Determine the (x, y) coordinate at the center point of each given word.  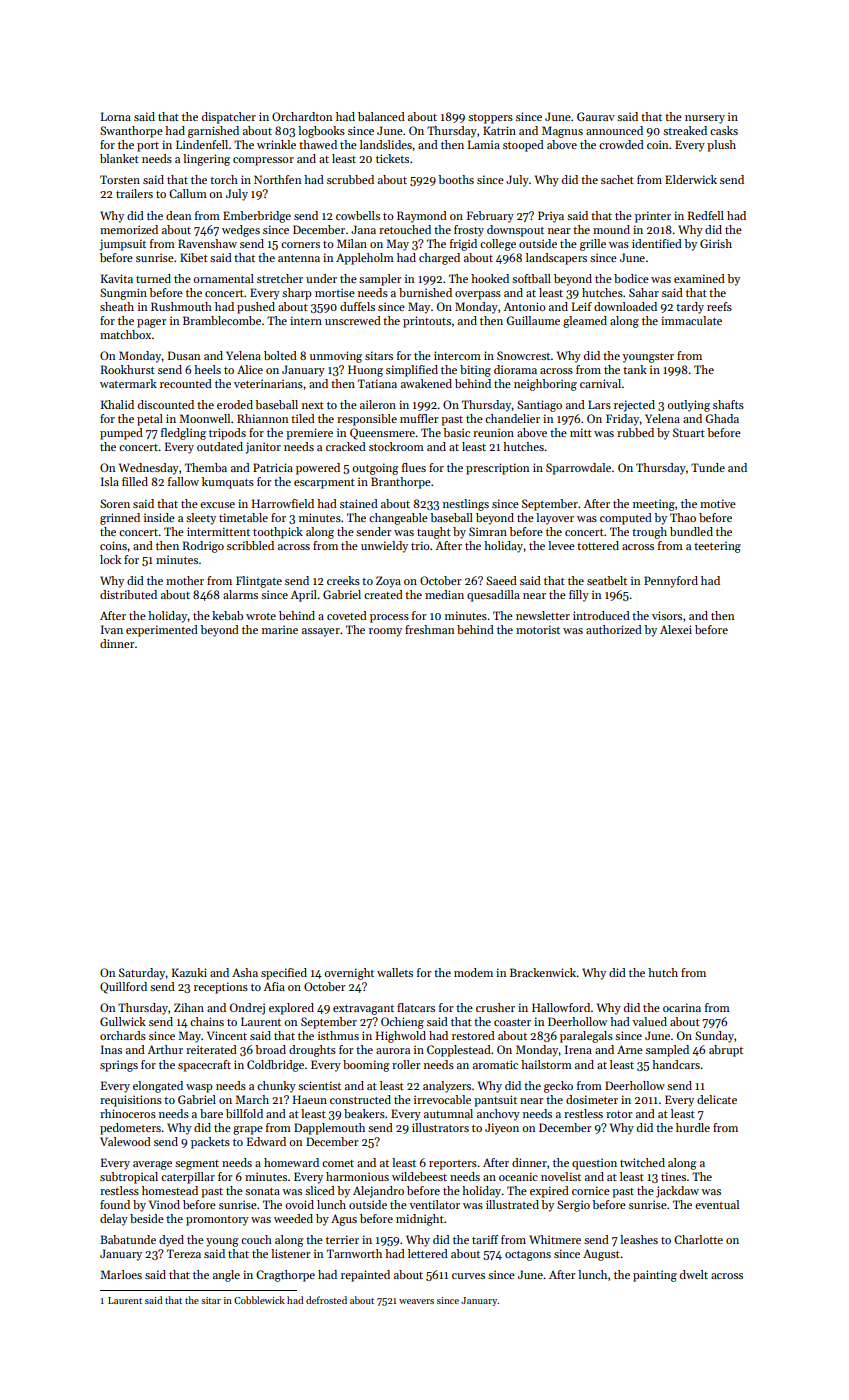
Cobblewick (259, 1300)
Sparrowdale (578, 469)
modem (473, 972)
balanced (381, 116)
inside (159, 517)
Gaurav (596, 116)
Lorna (116, 116)
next (313, 405)
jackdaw (677, 1192)
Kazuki (189, 972)
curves (468, 1276)
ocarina (682, 1007)
